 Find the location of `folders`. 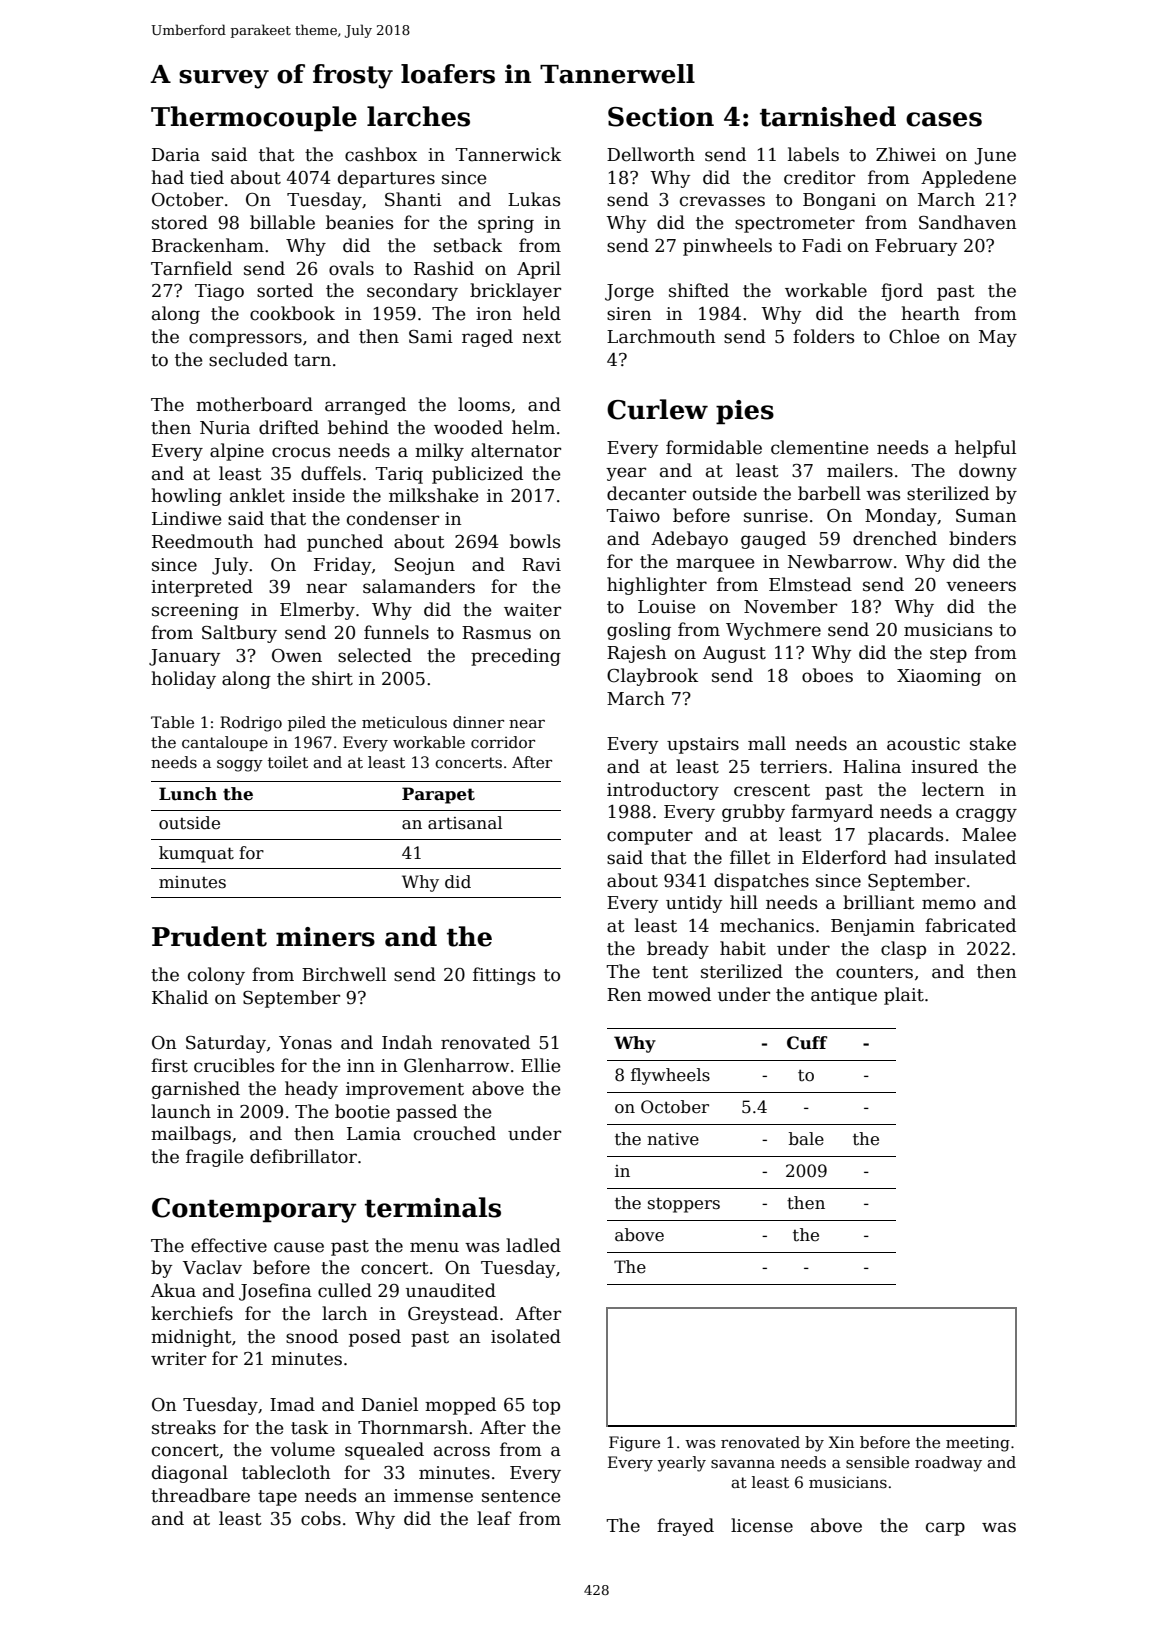

folders is located at coordinates (823, 336).
